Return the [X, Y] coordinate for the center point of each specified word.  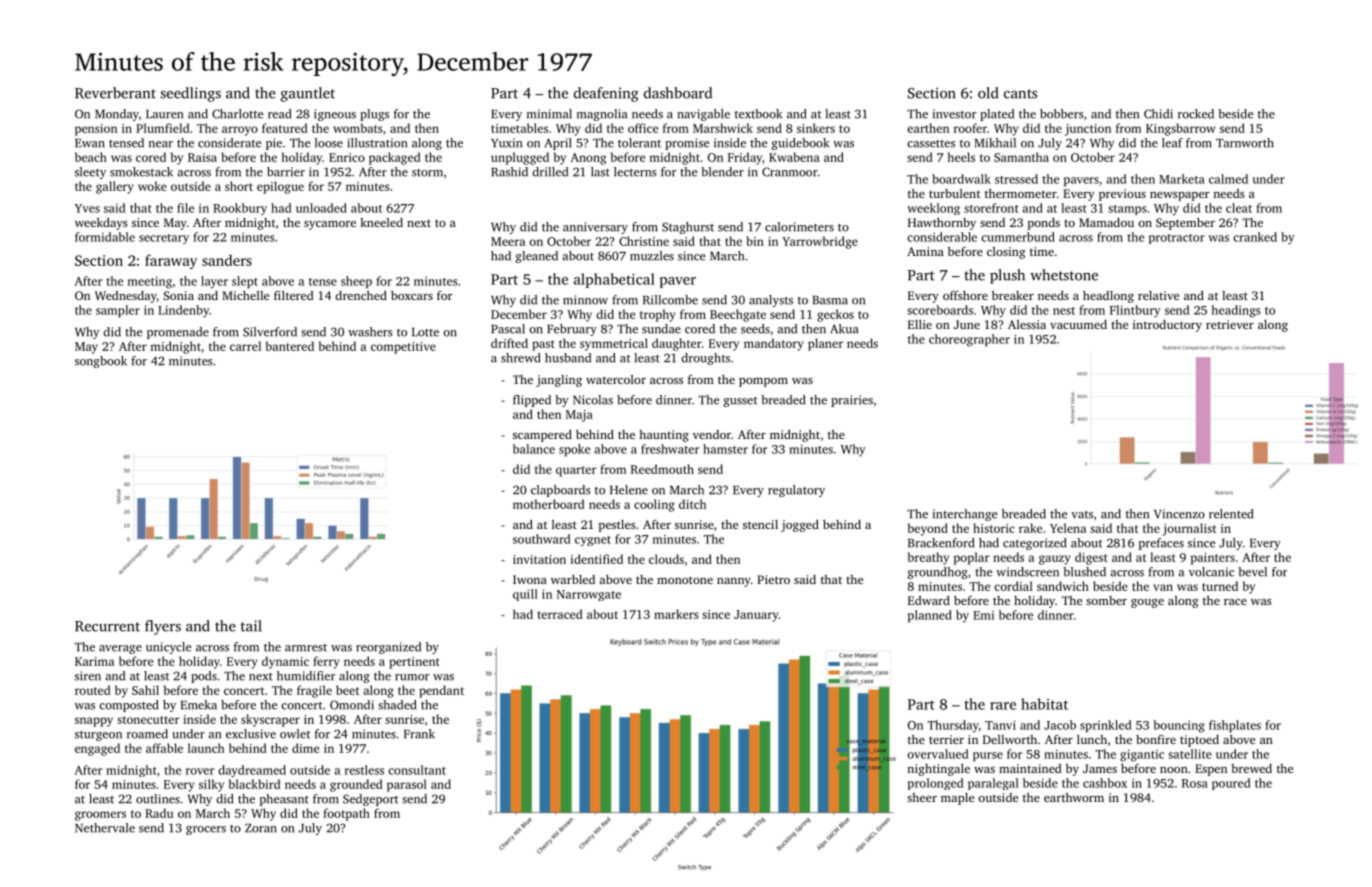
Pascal [508, 329]
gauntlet [308, 94]
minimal [549, 114]
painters [1213, 559]
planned [930, 616]
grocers [206, 830]
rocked [1196, 114]
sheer [922, 797]
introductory [1167, 326]
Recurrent [107, 626]
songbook [101, 362]
